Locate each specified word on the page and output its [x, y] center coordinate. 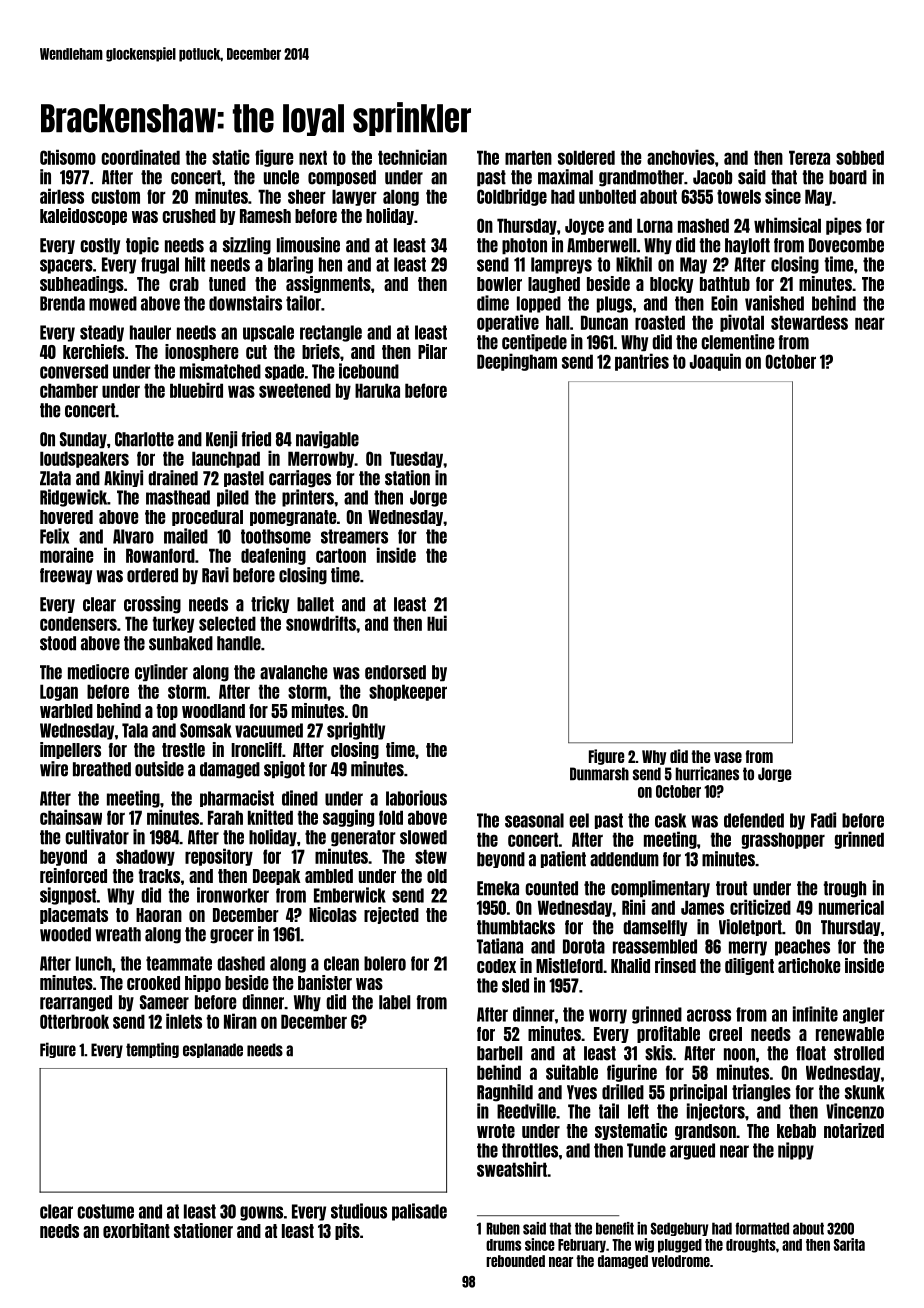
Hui [437, 623]
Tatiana [500, 946]
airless [62, 196]
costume [105, 1211]
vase [728, 757]
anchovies [681, 157]
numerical [851, 907]
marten [528, 157]
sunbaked [181, 643]
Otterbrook [74, 1021]
